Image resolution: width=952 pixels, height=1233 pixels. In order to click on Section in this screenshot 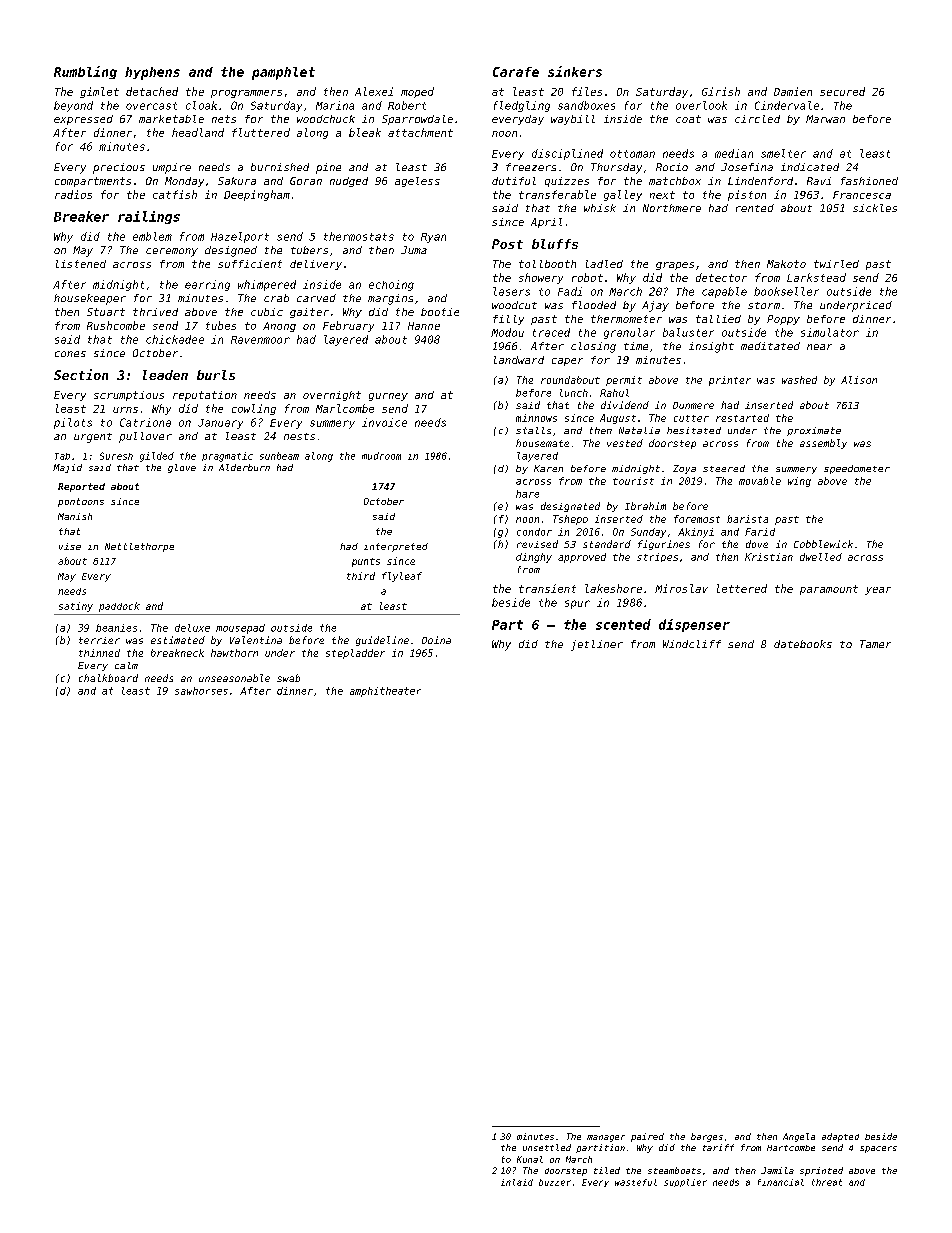, I will do `click(81, 374)`.
